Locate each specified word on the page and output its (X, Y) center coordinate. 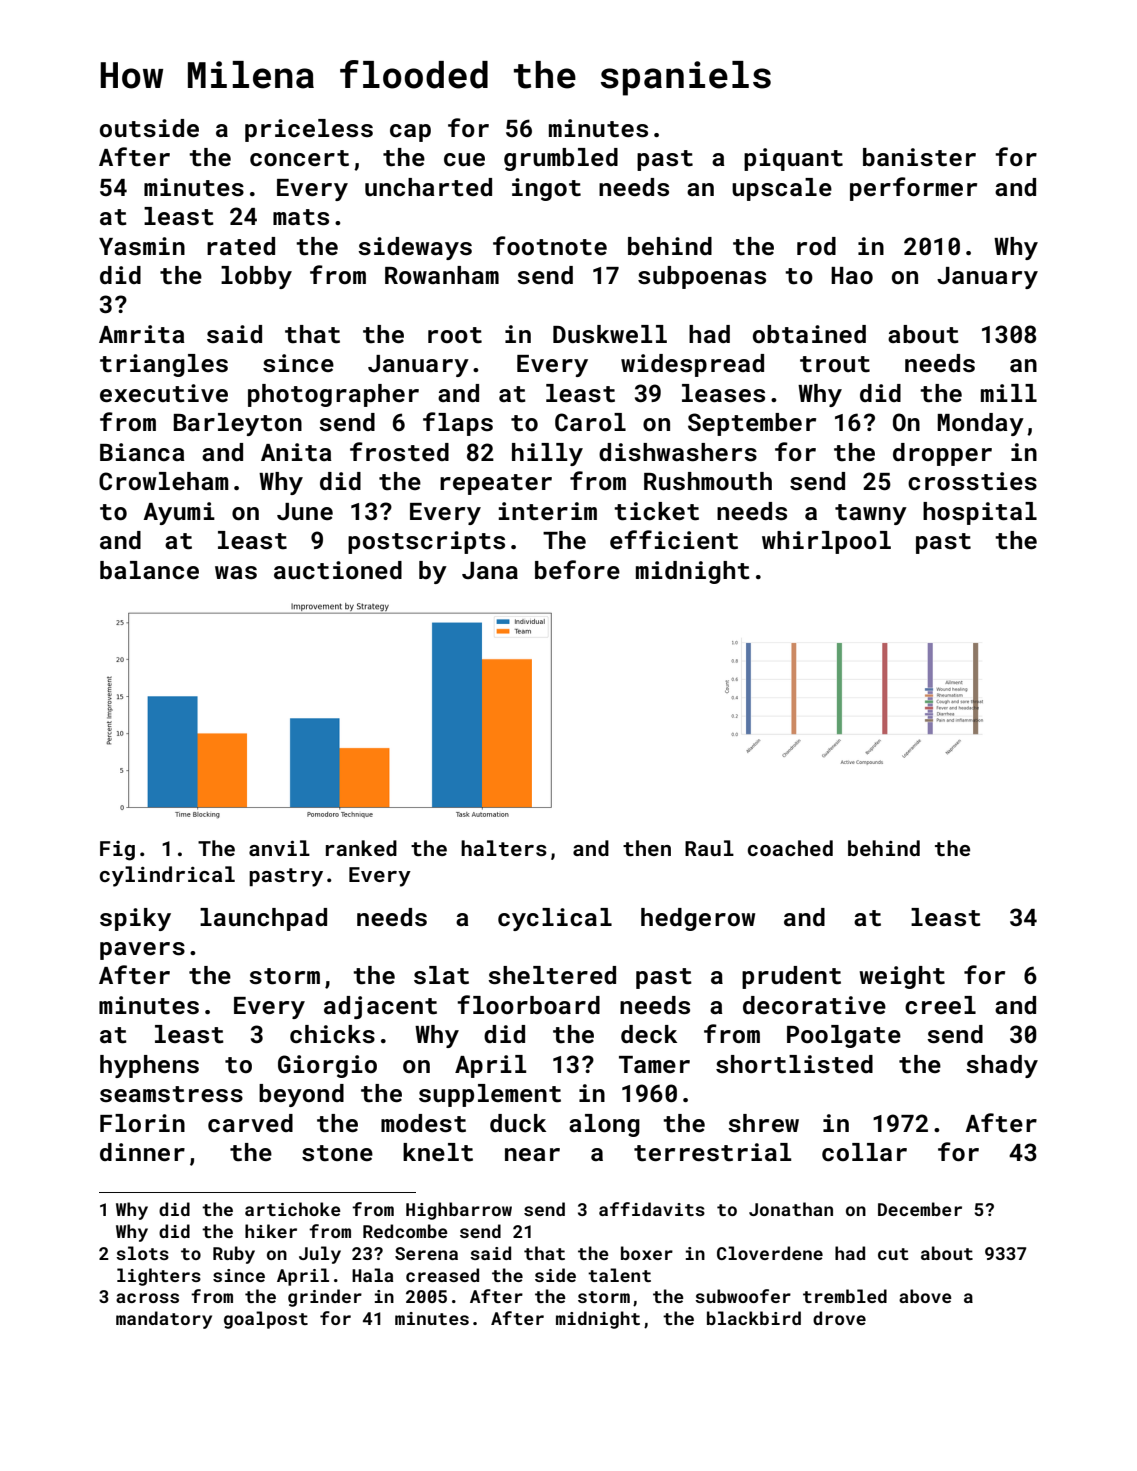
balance (149, 570)
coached (790, 848)
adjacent (380, 1007)
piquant (793, 159)
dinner (142, 1152)
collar (864, 1152)
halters (504, 848)
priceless (309, 130)
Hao (852, 275)
